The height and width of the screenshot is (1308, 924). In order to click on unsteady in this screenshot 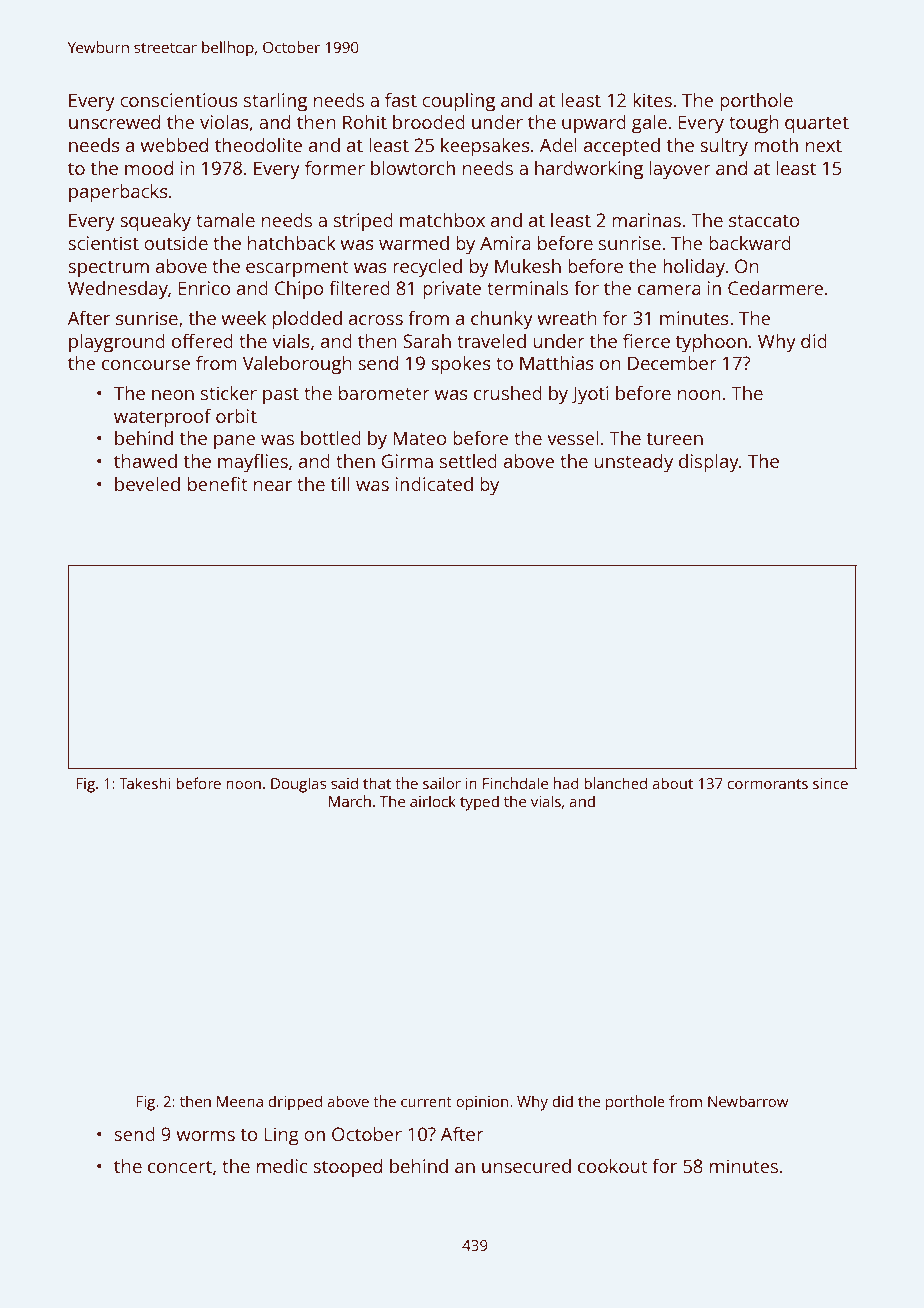, I will do `click(633, 463)`.
